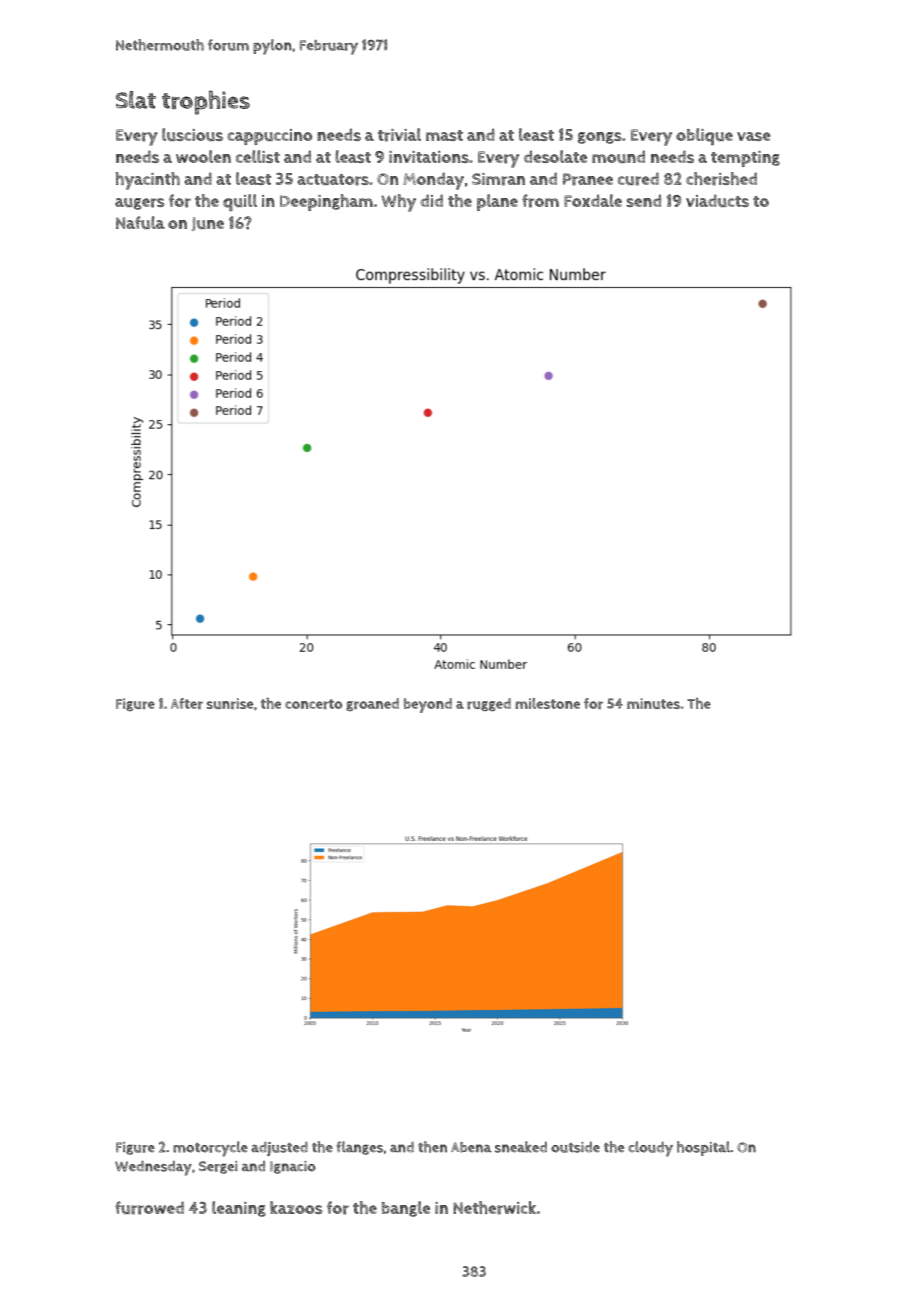 This page has width=924, height=1314. I want to click on then, so click(432, 1147).
